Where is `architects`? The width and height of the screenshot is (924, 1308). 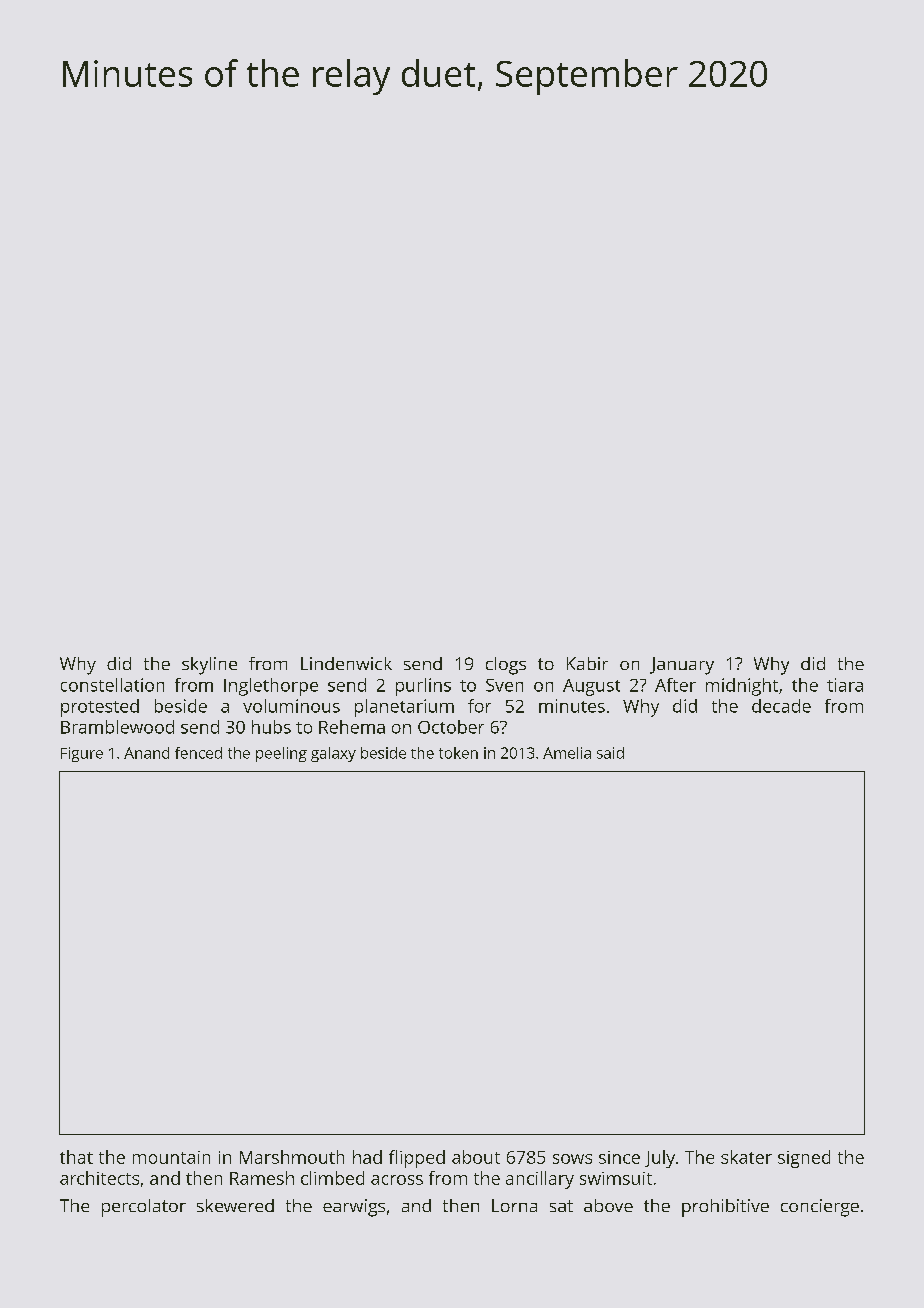
architects is located at coordinates (99, 1178).
